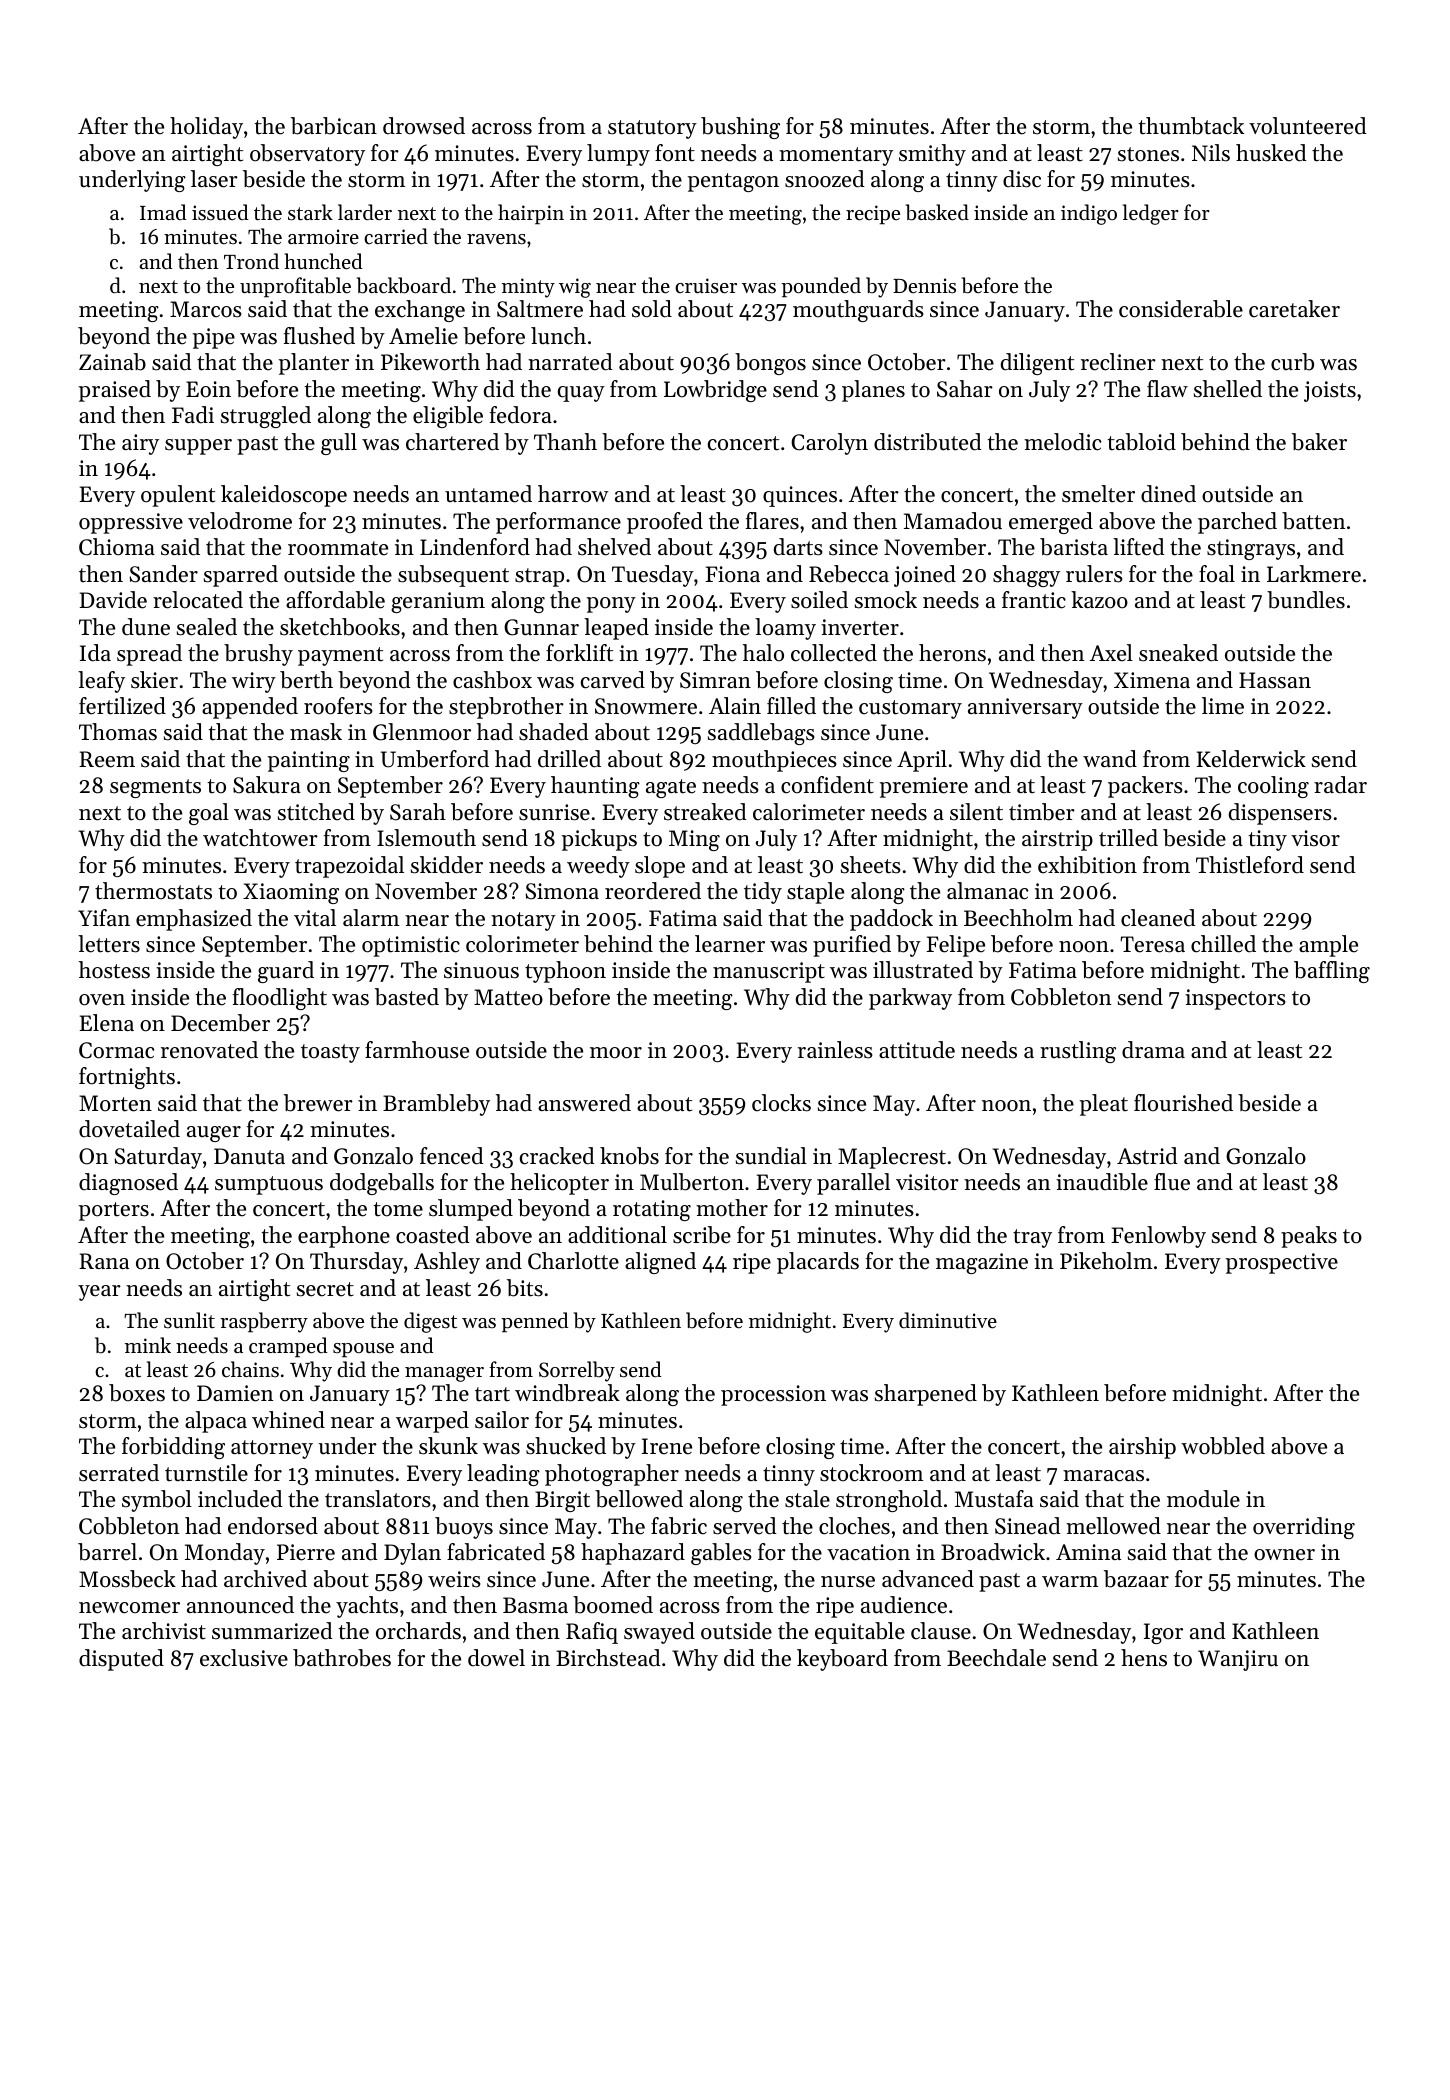  Describe the element at coordinates (577, 1371) in the image. I see `Sorrelby` at that location.
